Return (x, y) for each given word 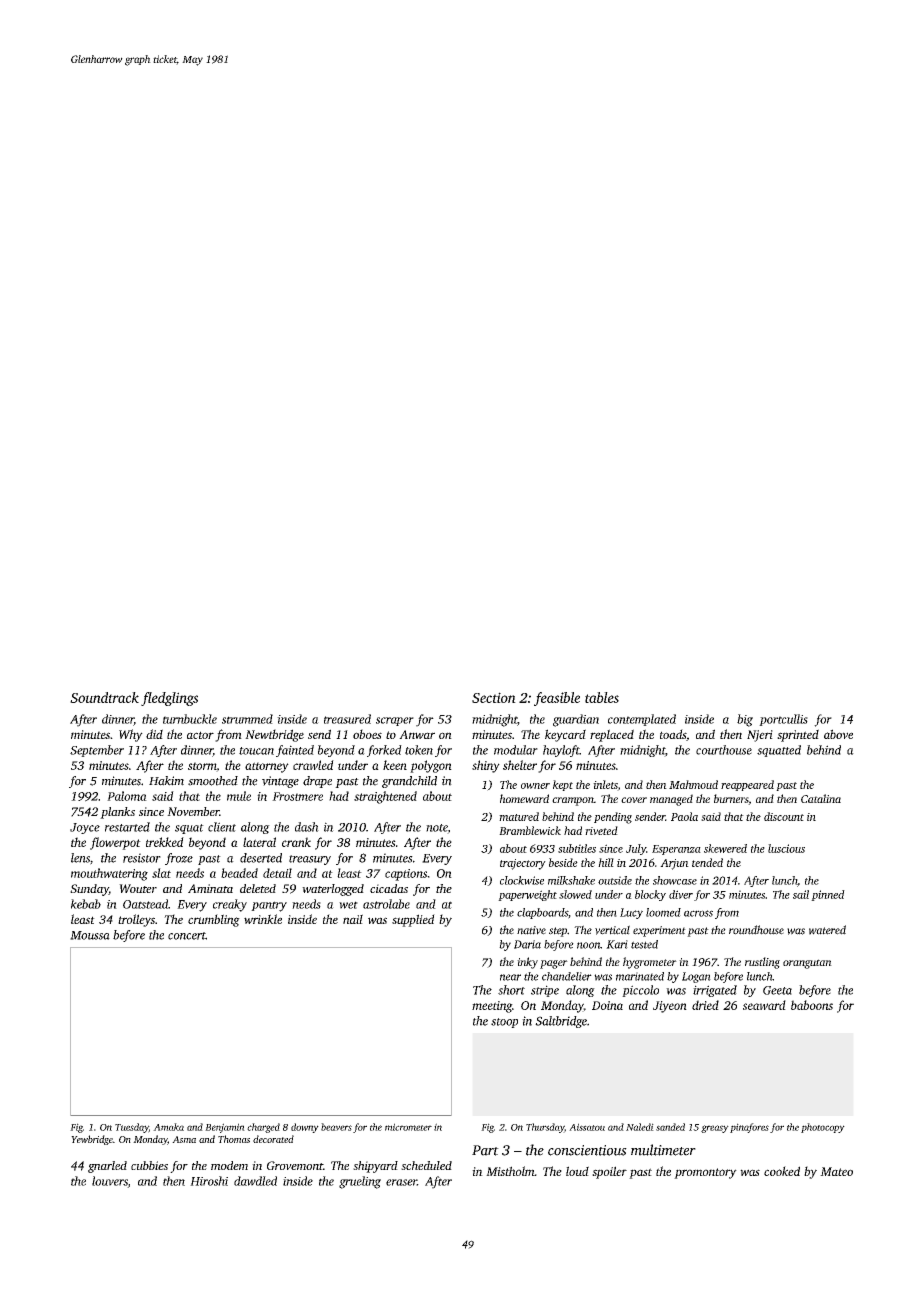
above (838, 734)
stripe (545, 991)
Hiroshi (209, 1181)
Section (494, 697)
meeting (492, 1007)
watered (827, 930)
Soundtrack (104, 697)
